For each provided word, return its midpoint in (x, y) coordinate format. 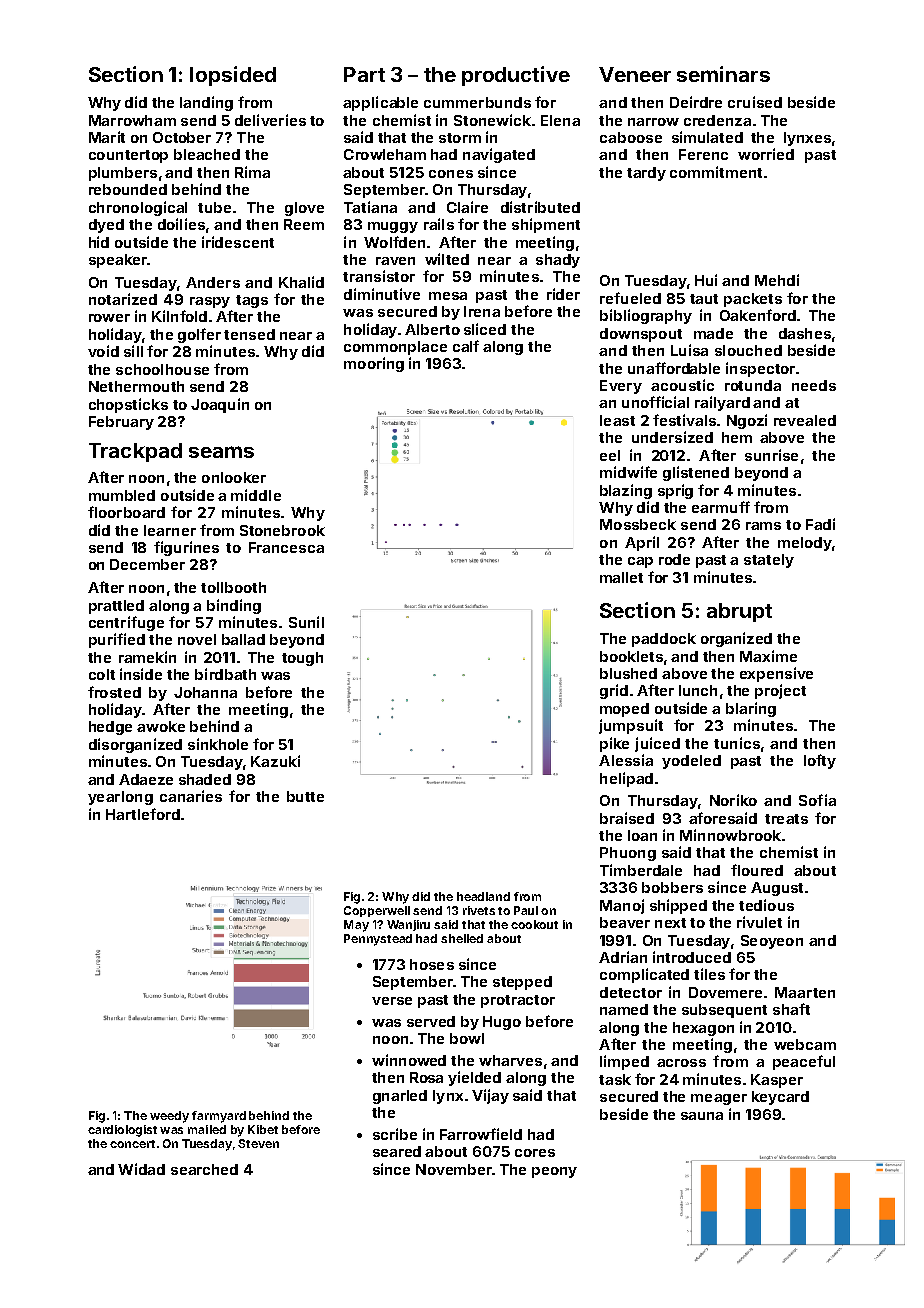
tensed (249, 334)
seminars (723, 74)
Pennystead (378, 940)
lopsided (233, 76)
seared (397, 1151)
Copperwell (377, 911)
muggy (393, 227)
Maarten (805, 992)
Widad (141, 1169)
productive (516, 76)
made (713, 333)
